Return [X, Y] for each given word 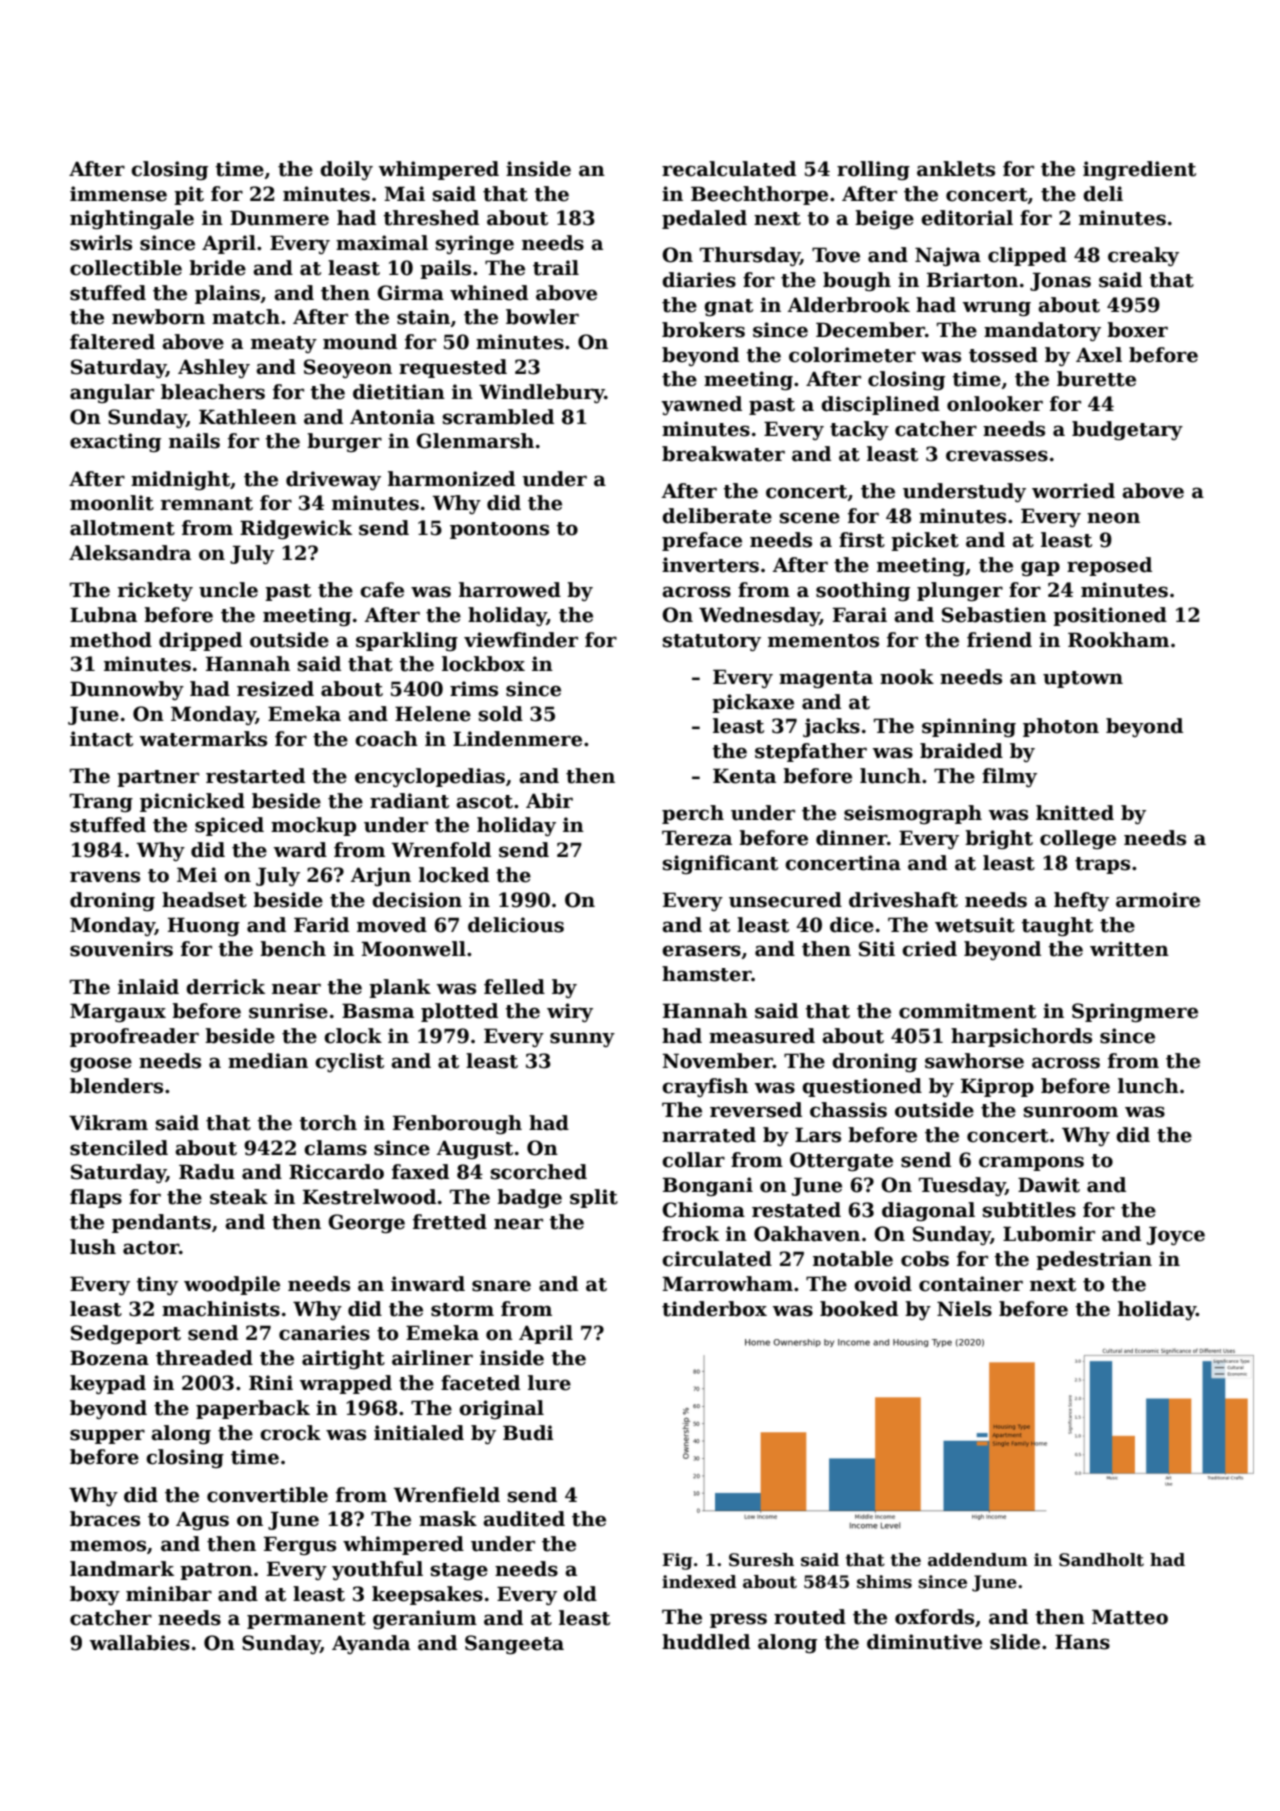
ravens [105, 877]
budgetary [1127, 430]
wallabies [139, 1643]
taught [1057, 926]
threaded [204, 1358]
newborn [158, 317]
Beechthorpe [759, 195]
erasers [701, 951]
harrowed [510, 590]
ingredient [1139, 170]
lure [549, 1383]
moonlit [112, 503]
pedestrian [1094, 1260]
